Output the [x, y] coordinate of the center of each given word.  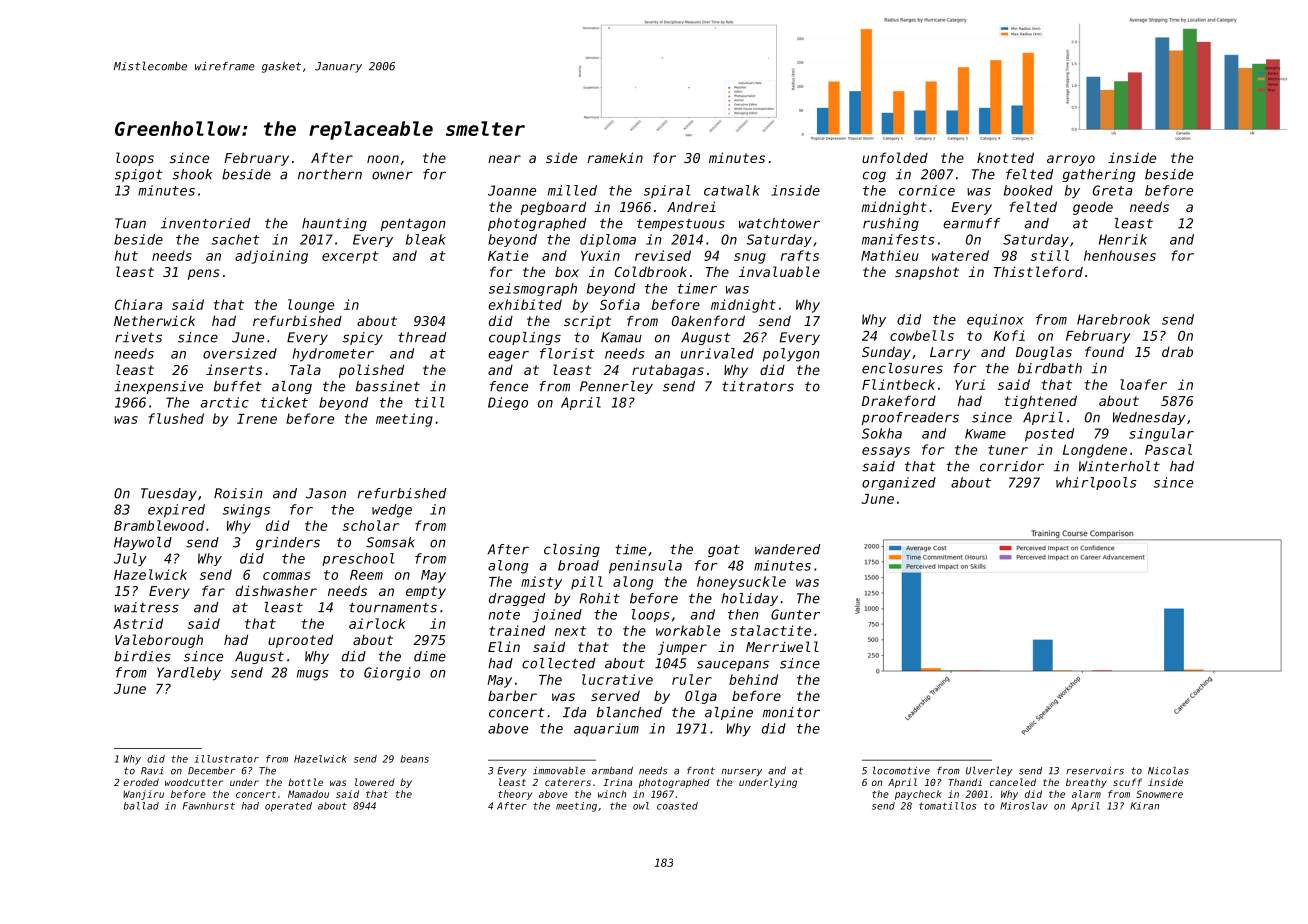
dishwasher [276, 590]
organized [899, 483]
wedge [392, 511]
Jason [326, 493]
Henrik [1123, 239]
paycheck [918, 795]
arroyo [1071, 160]
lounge [311, 306]
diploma [608, 240]
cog [874, 176]
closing [572, 550]
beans [414, 759]
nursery [742, 772]
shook [192, 174]
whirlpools [1096, 483]
